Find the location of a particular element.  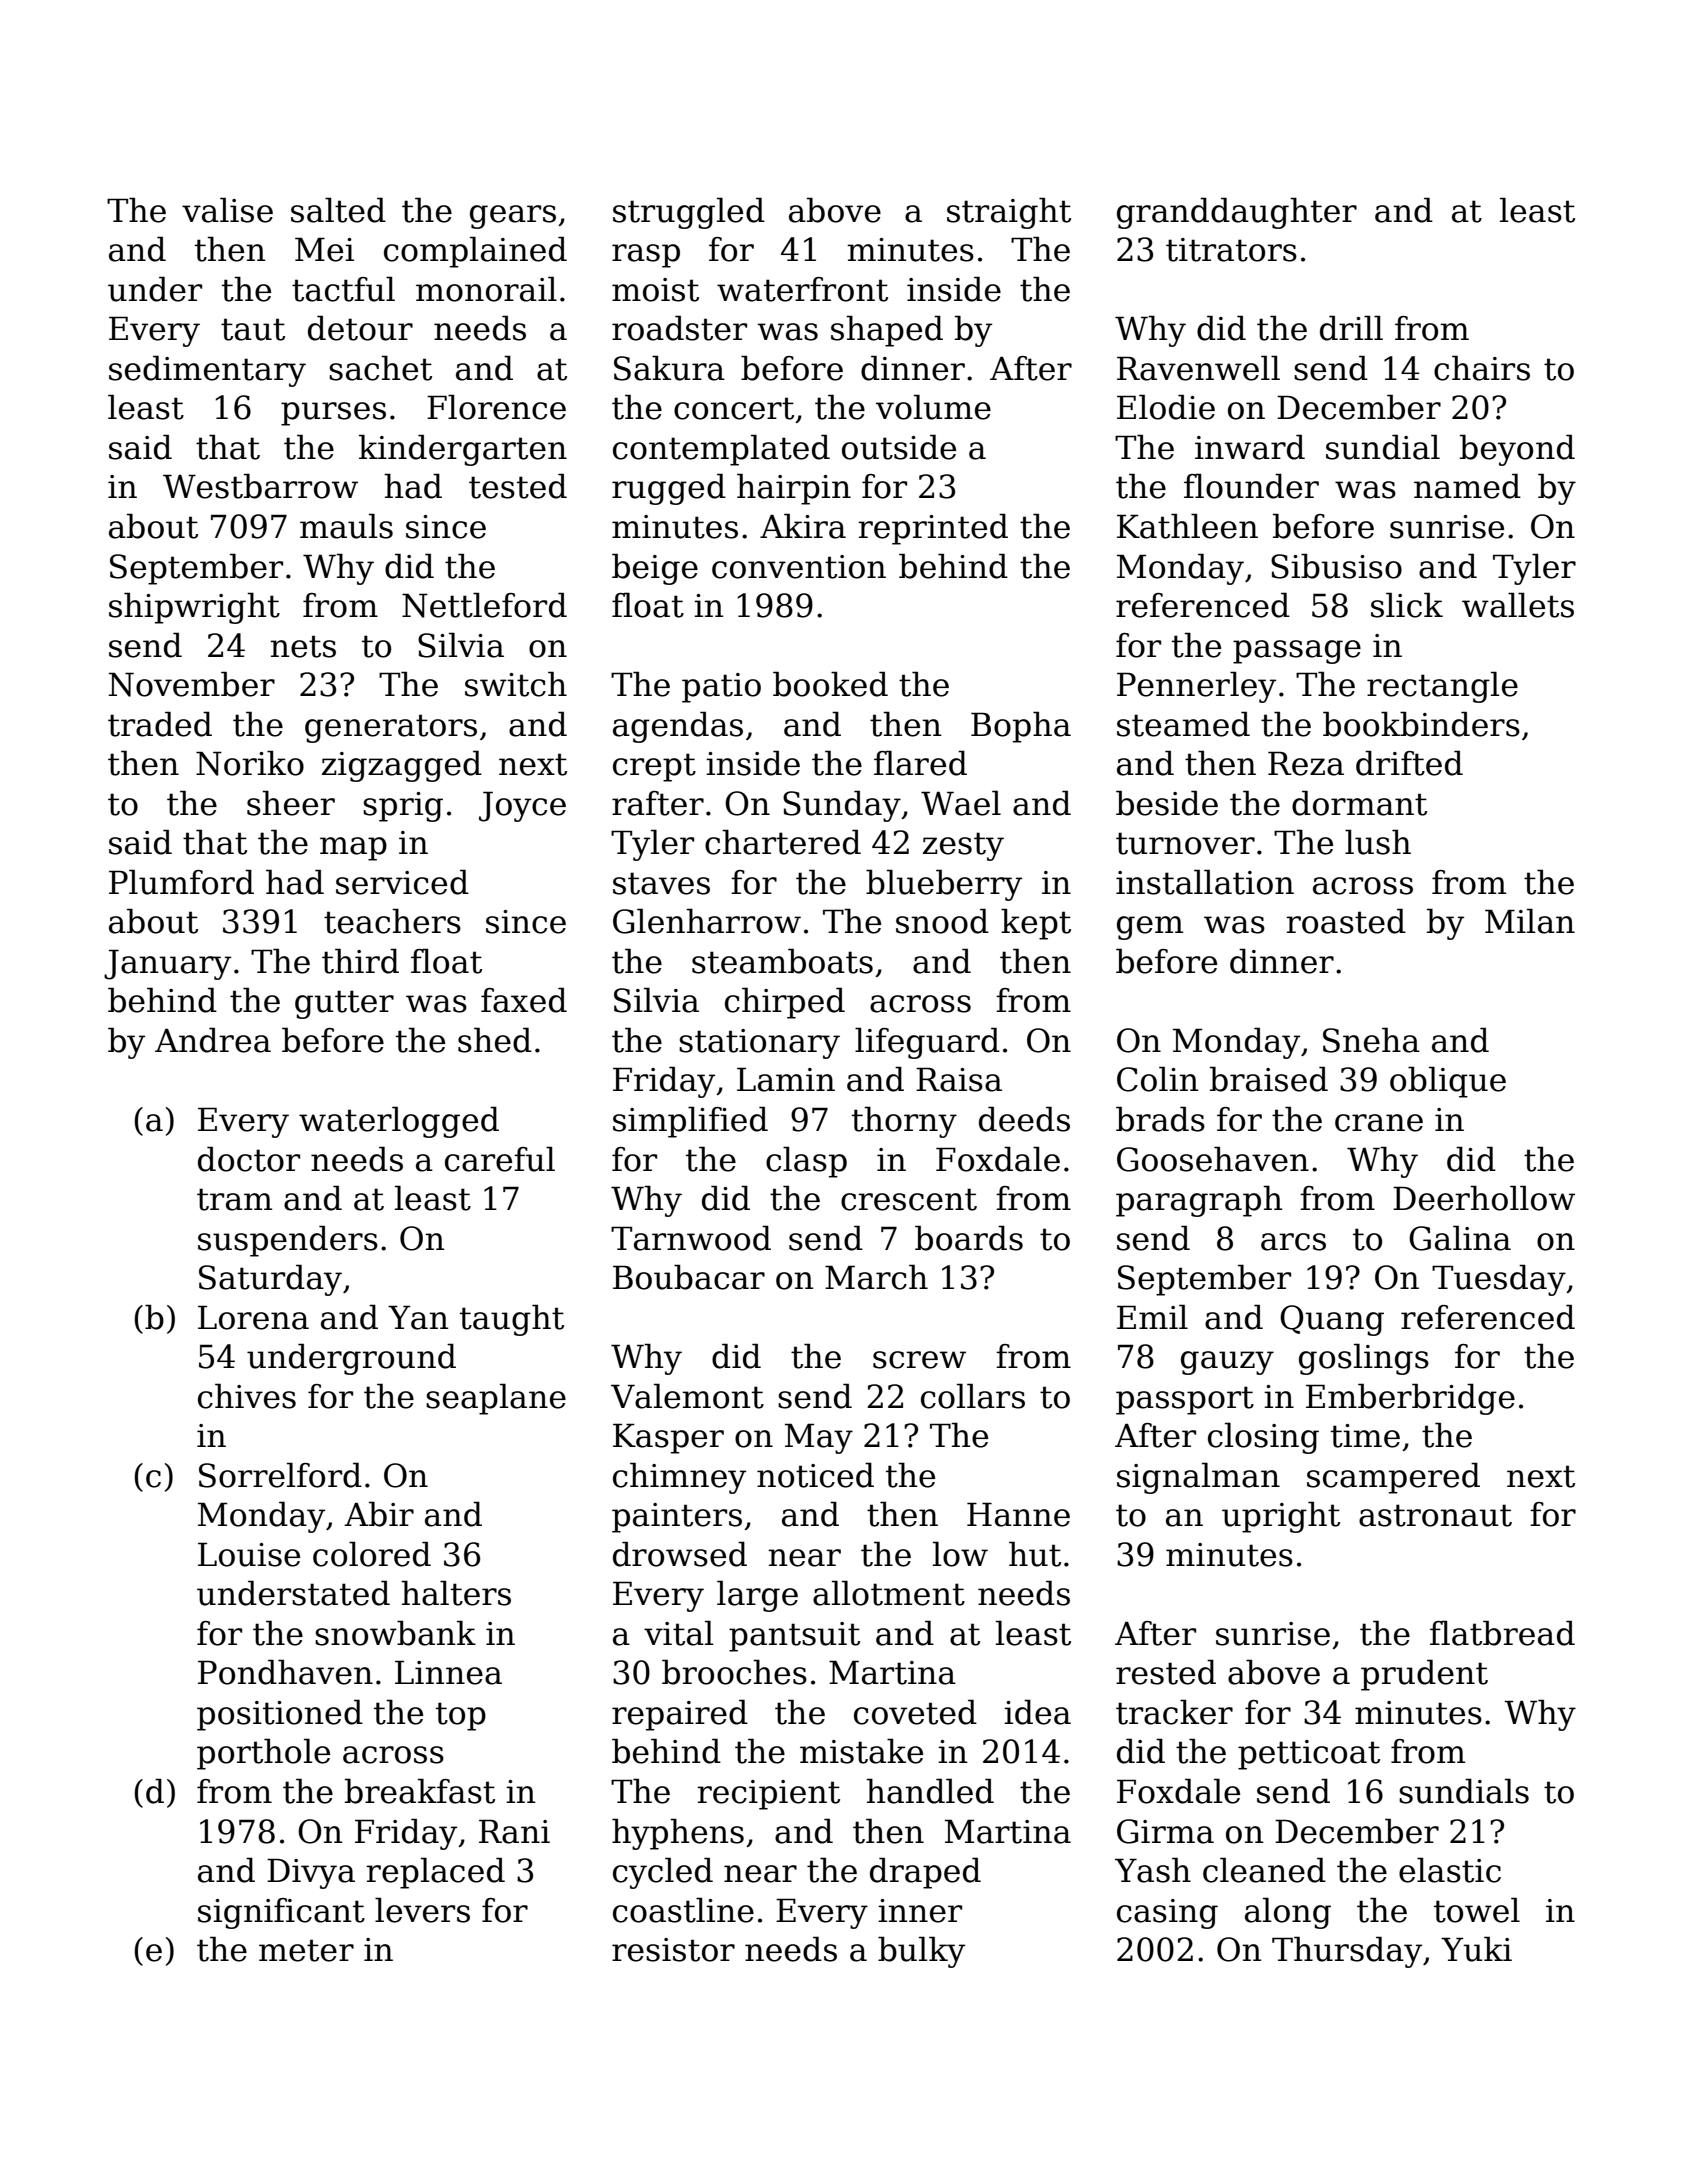

struggled is located at coordinates (689, 213).
